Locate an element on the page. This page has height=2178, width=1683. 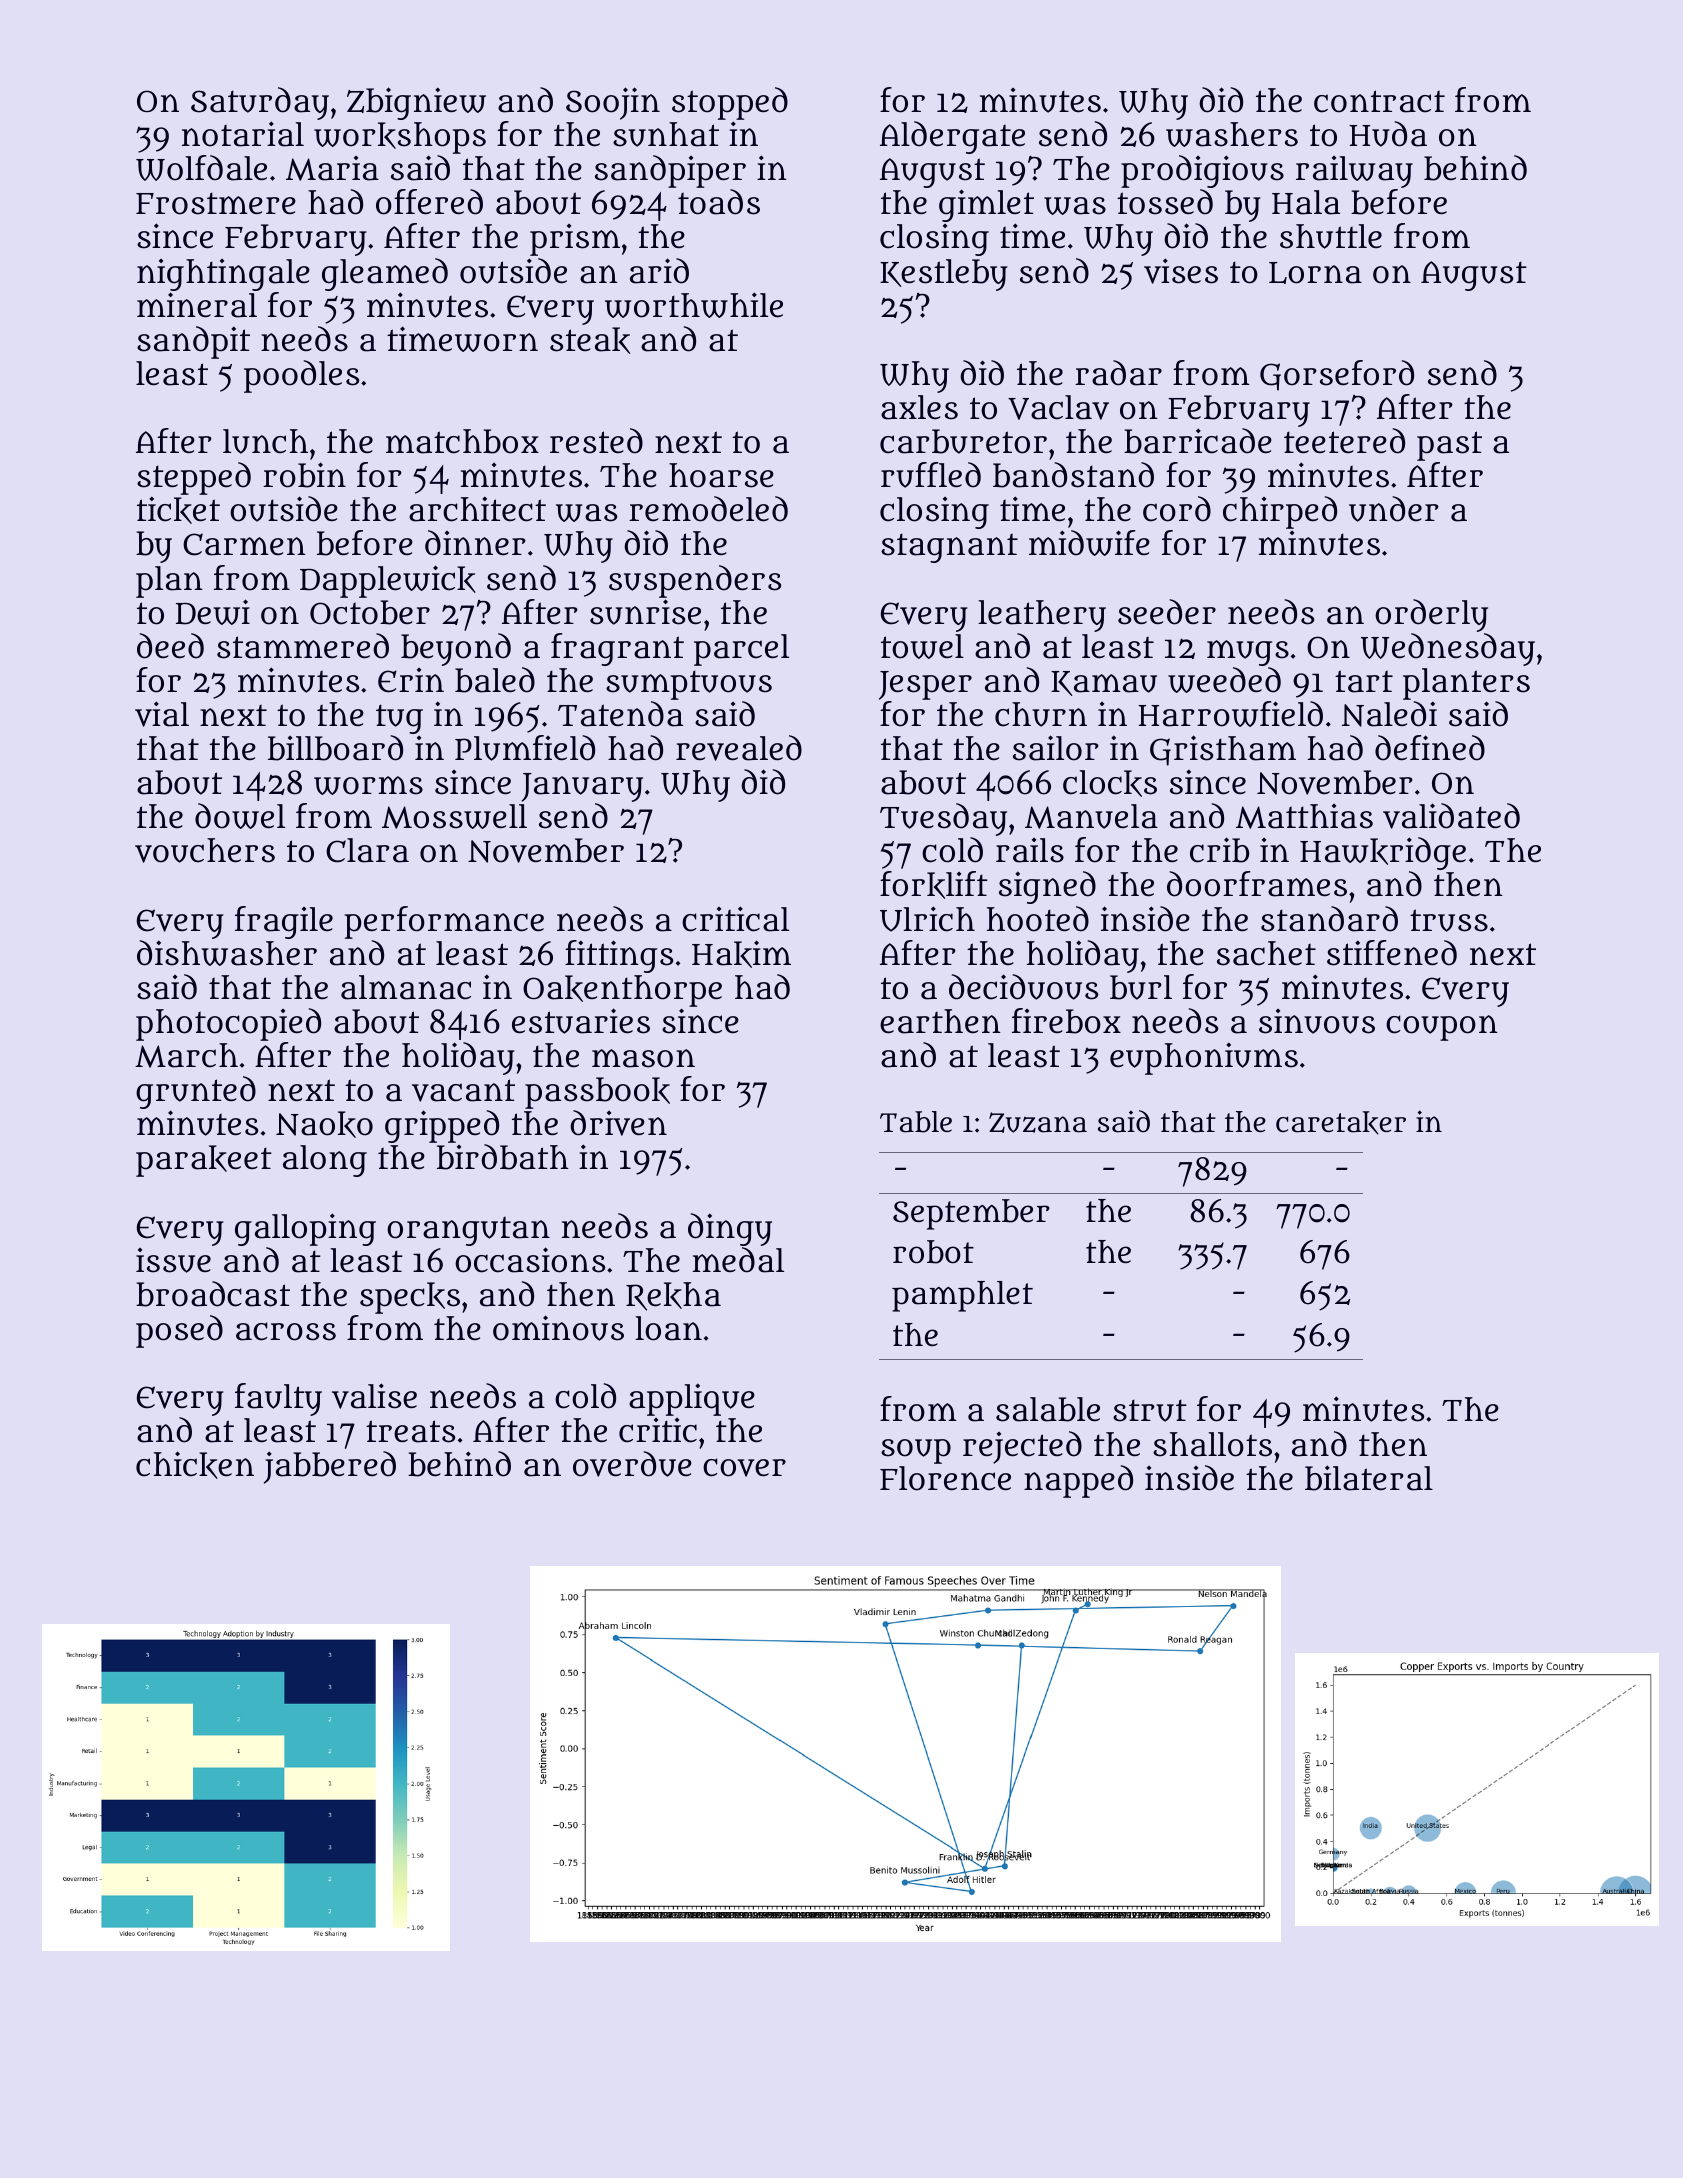
Harrowfield is located at coordinates (1230, 714).
